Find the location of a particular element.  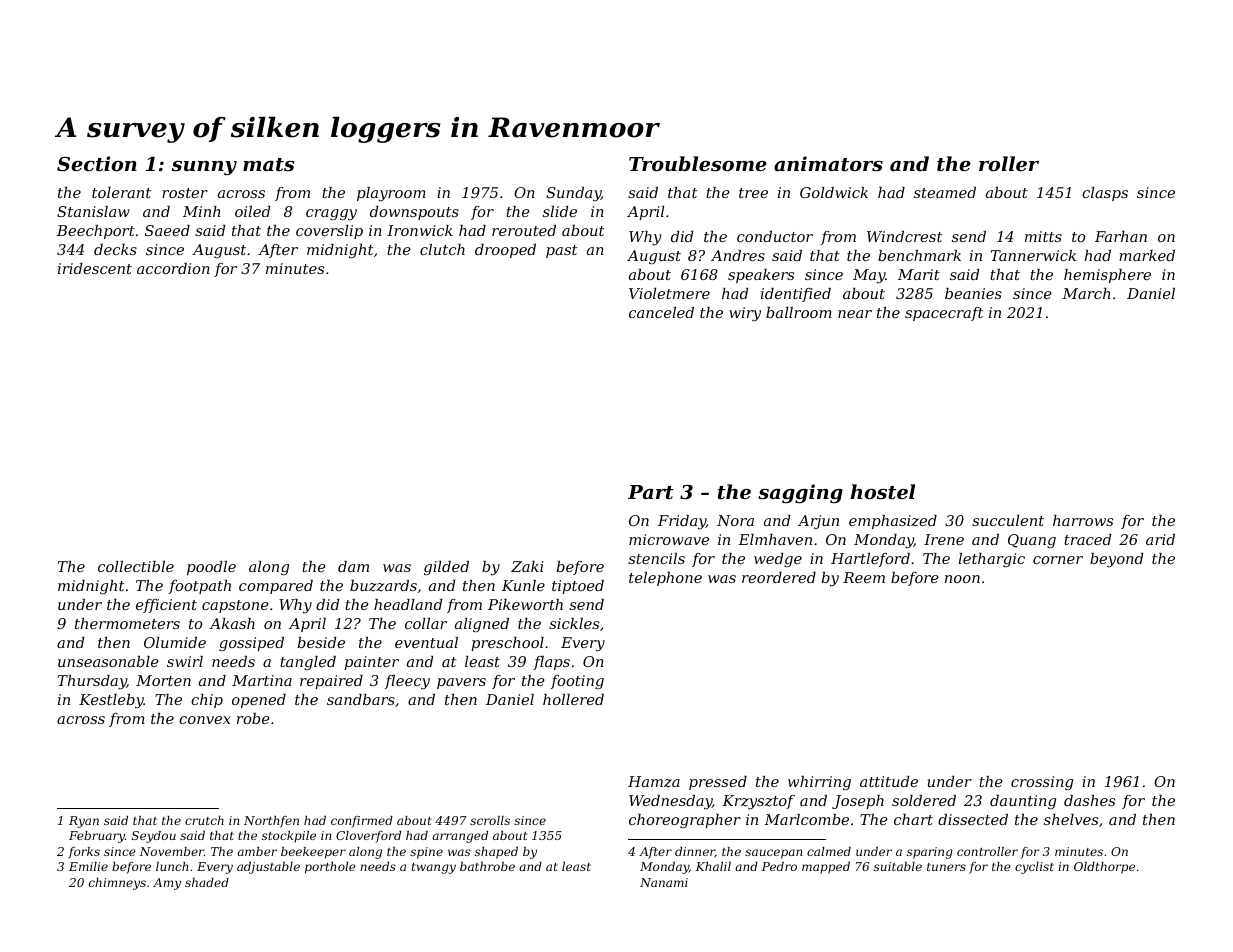

crossing is located at coordinates (1042, 783).
